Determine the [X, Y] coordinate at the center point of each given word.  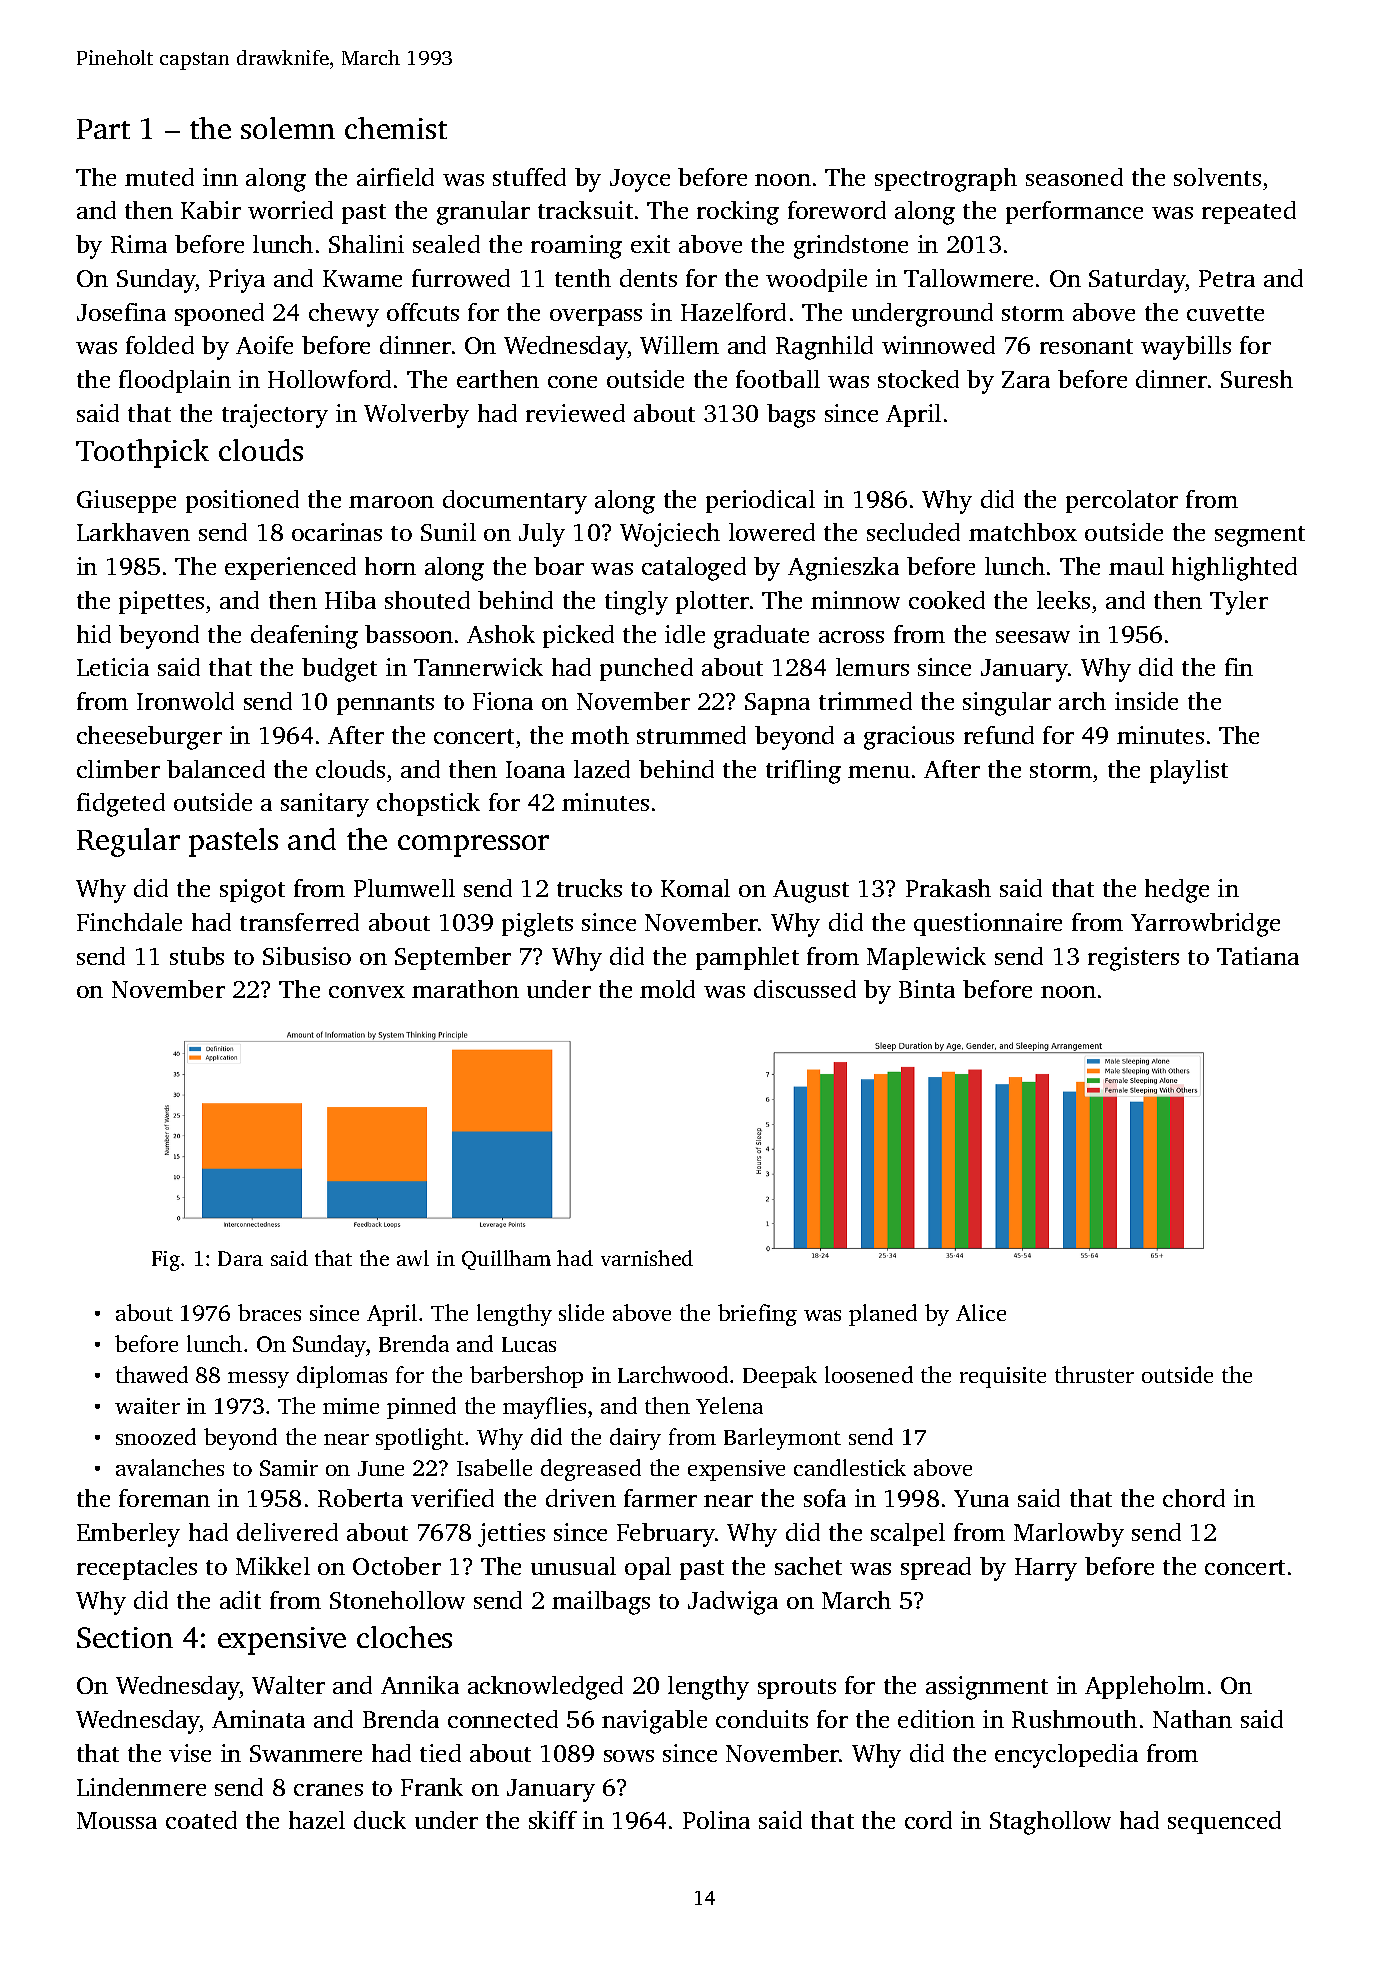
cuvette [1225, 313]
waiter [147, 1406]
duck [380, 1820]
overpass [596, 317]
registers [1133, 959]
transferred [299, 922]
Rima [139, 244]
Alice [981, 1312]
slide [581, 1312]
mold [667, 989]
